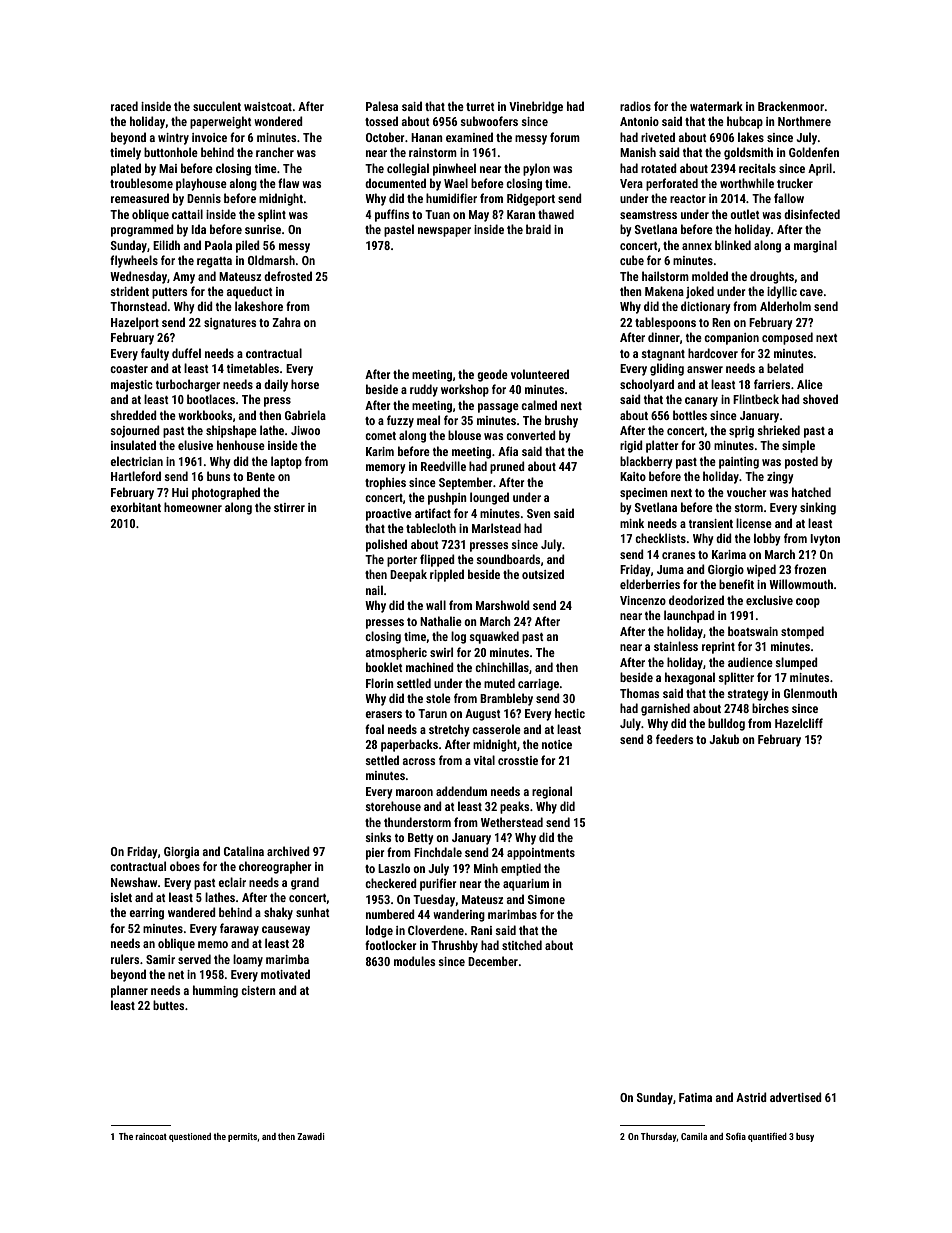 The image size is (952, 1233). Describe the element at coordinates (226, 493) in the image. I see `photographed` at that location.
